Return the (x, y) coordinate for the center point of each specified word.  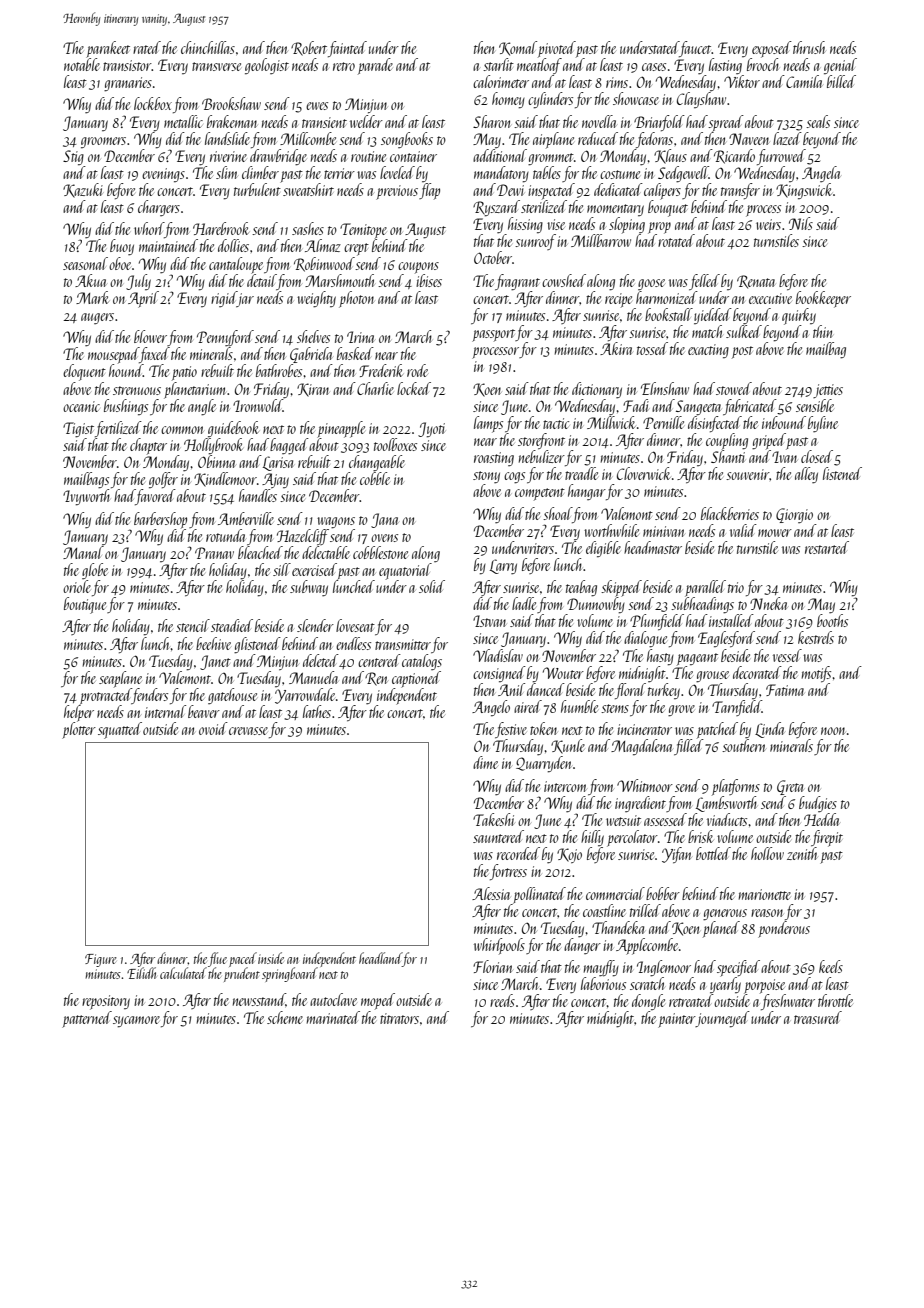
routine (368, 156)
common (182, 430)
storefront (541, 441)
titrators (399, 1018)
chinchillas (208, 47)
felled (704, 282)
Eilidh (141, 973)
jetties (828, 391)
